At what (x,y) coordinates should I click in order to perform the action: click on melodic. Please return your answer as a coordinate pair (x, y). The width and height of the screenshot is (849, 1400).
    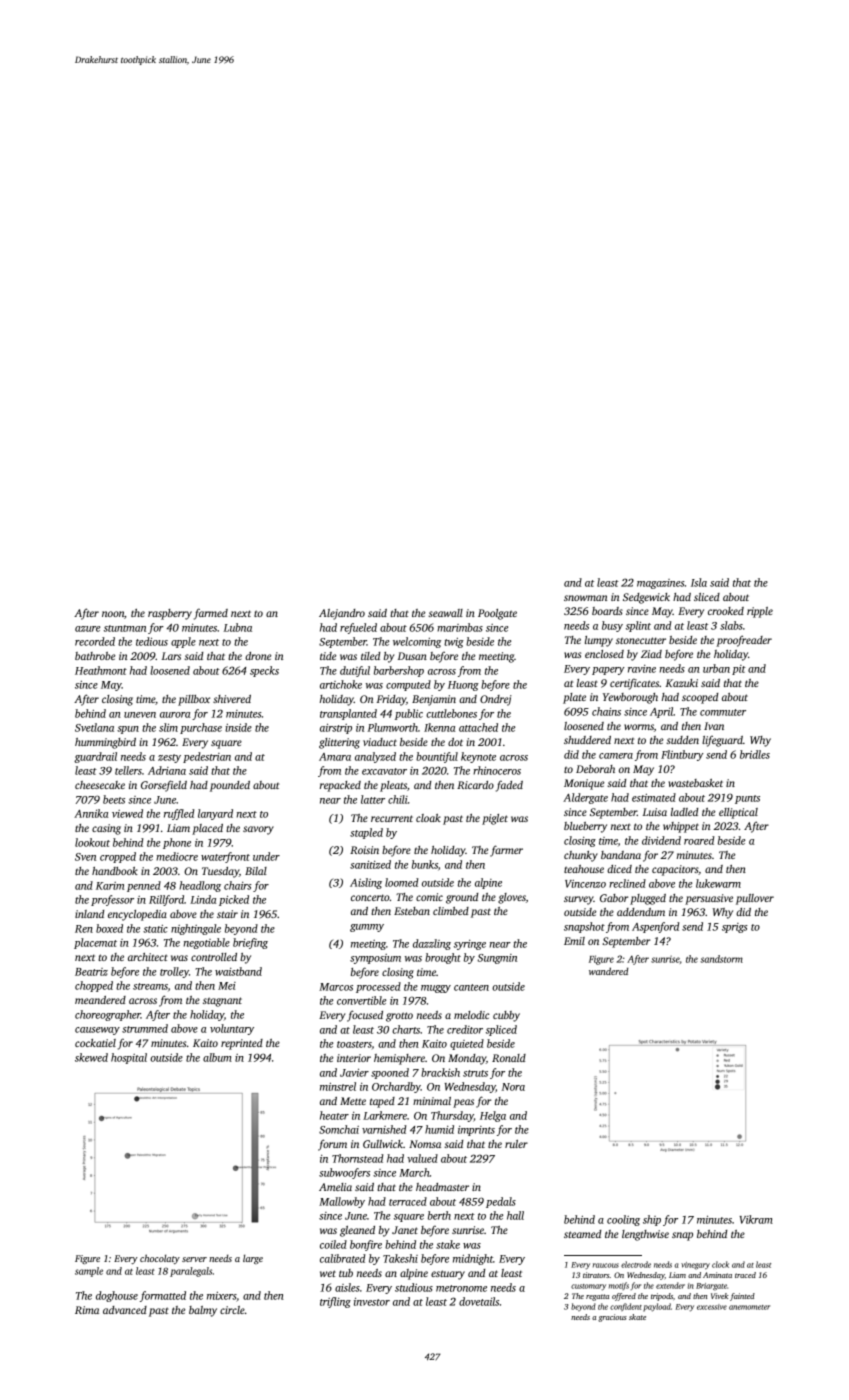
    Looking at the image, I should click on (471, 1015).
